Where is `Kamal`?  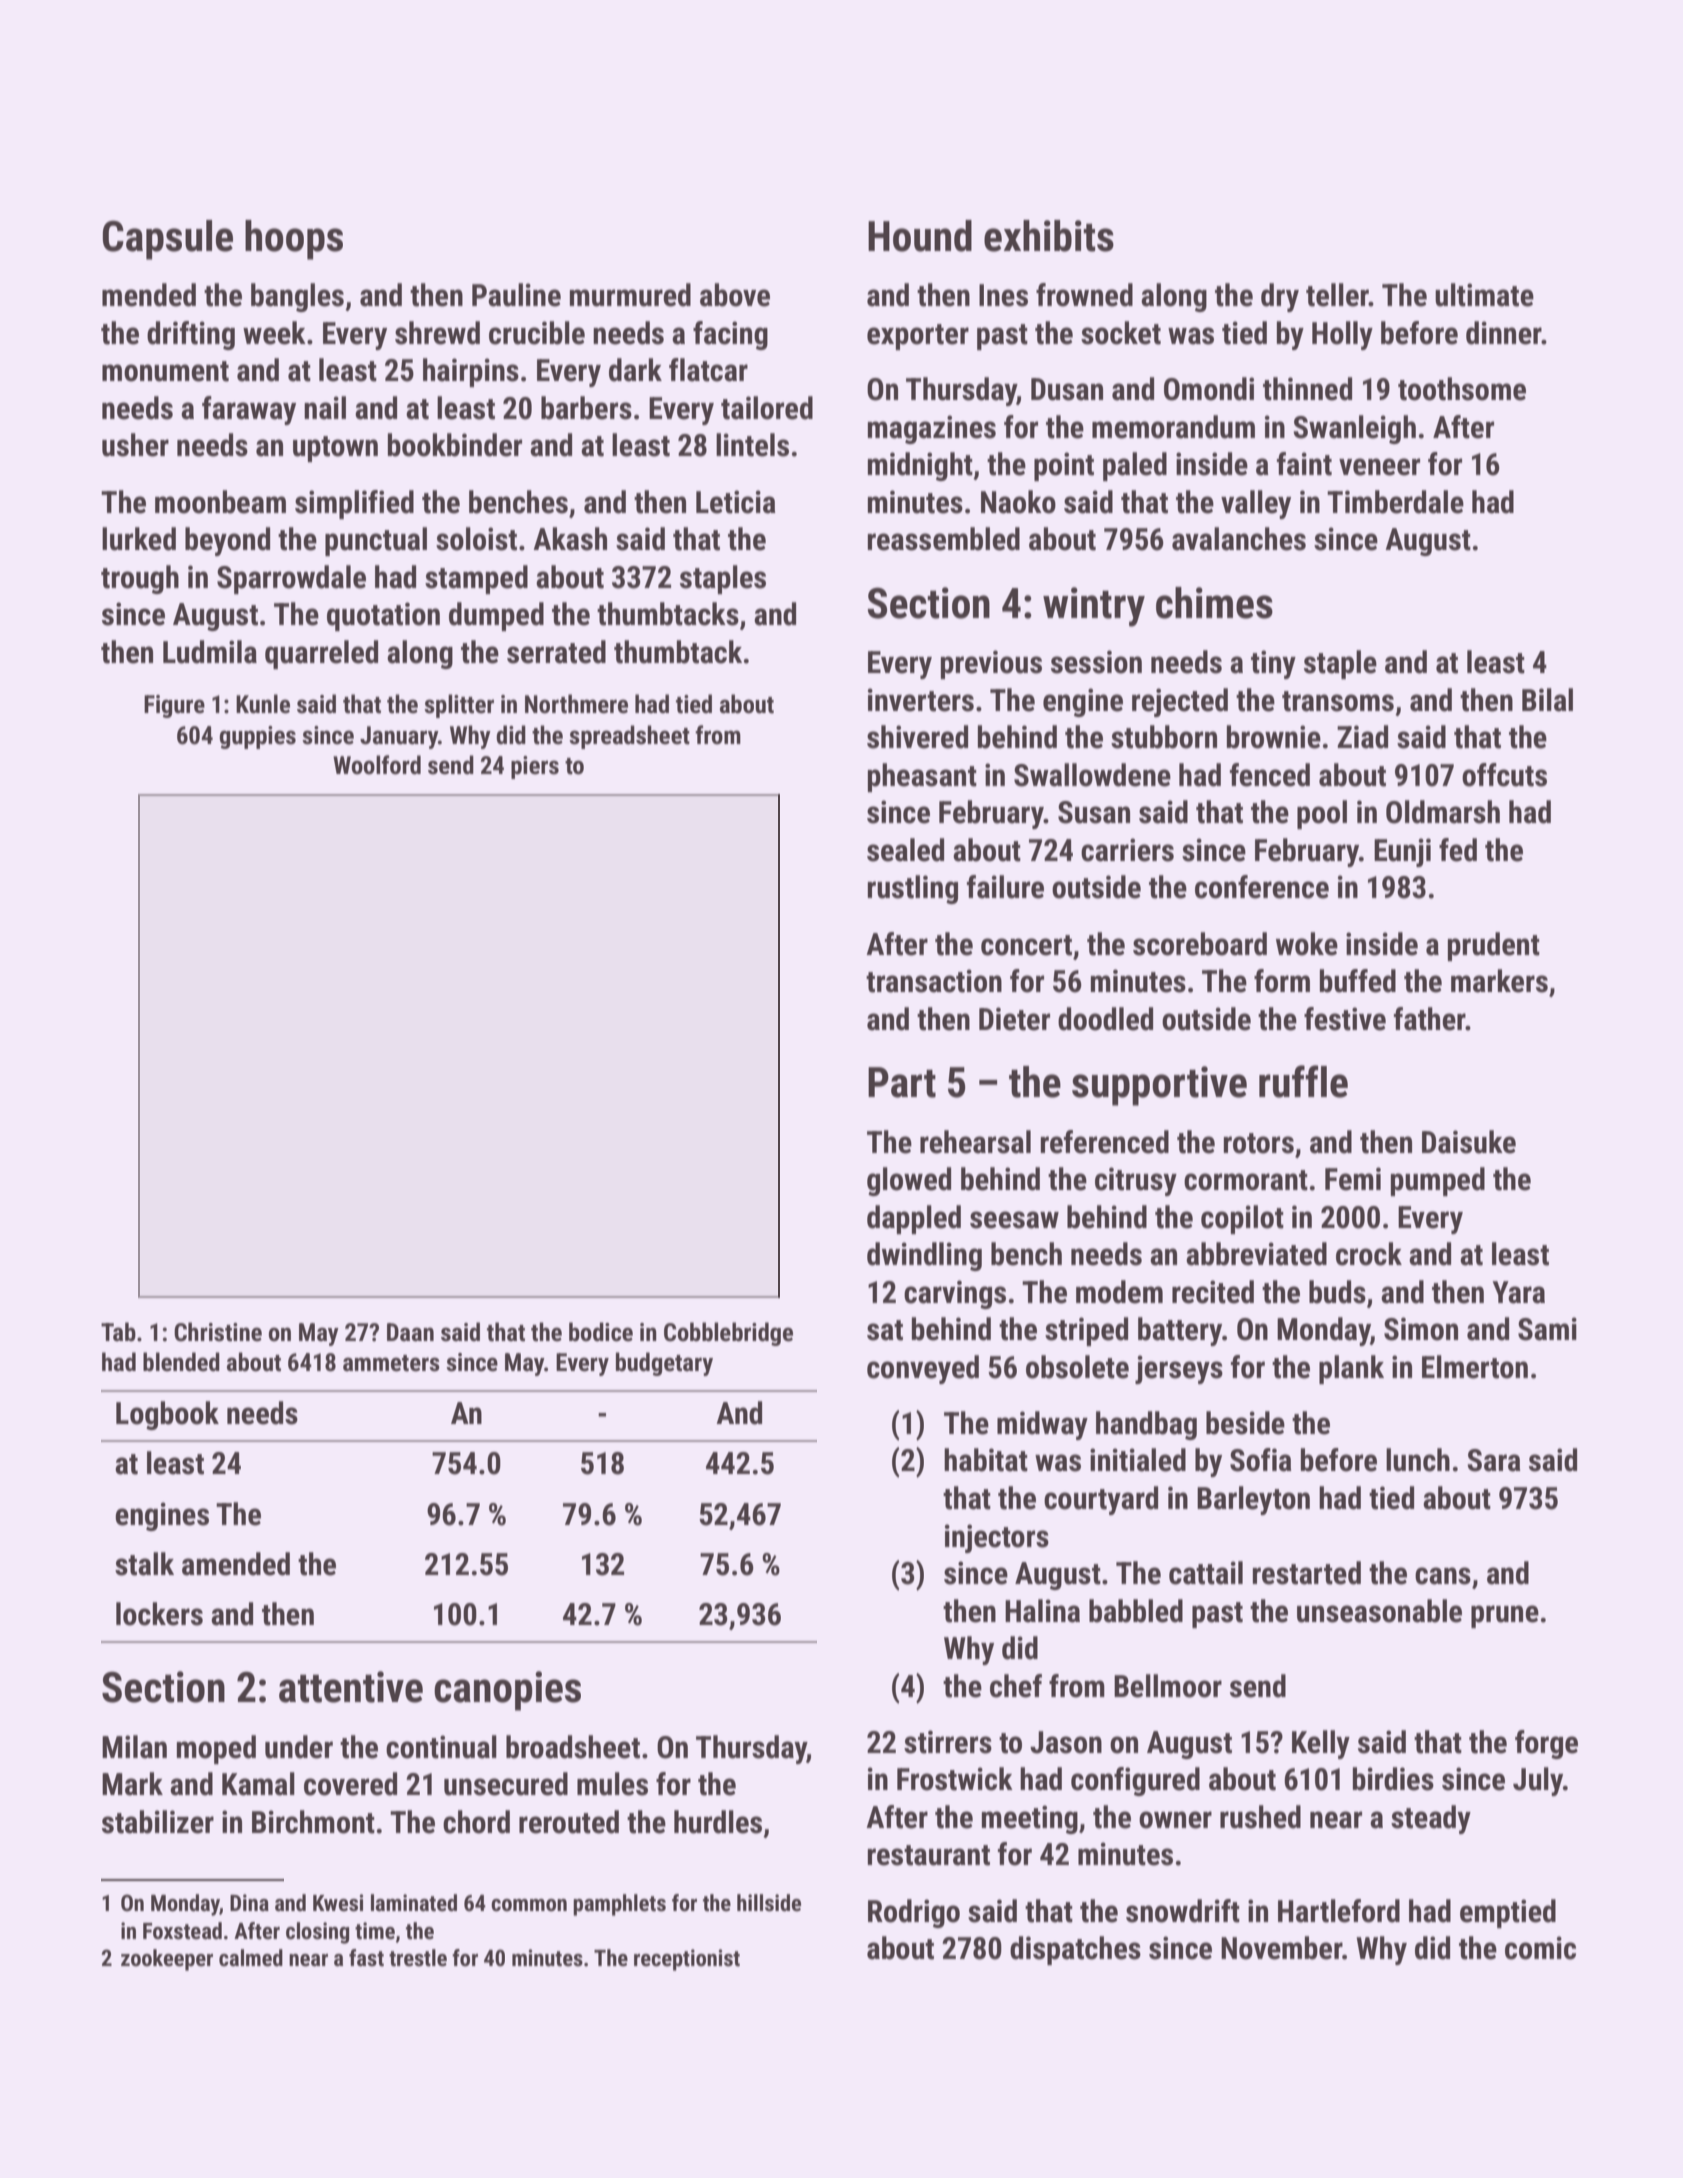
Kamal is located at coordinates (258, 1784).
